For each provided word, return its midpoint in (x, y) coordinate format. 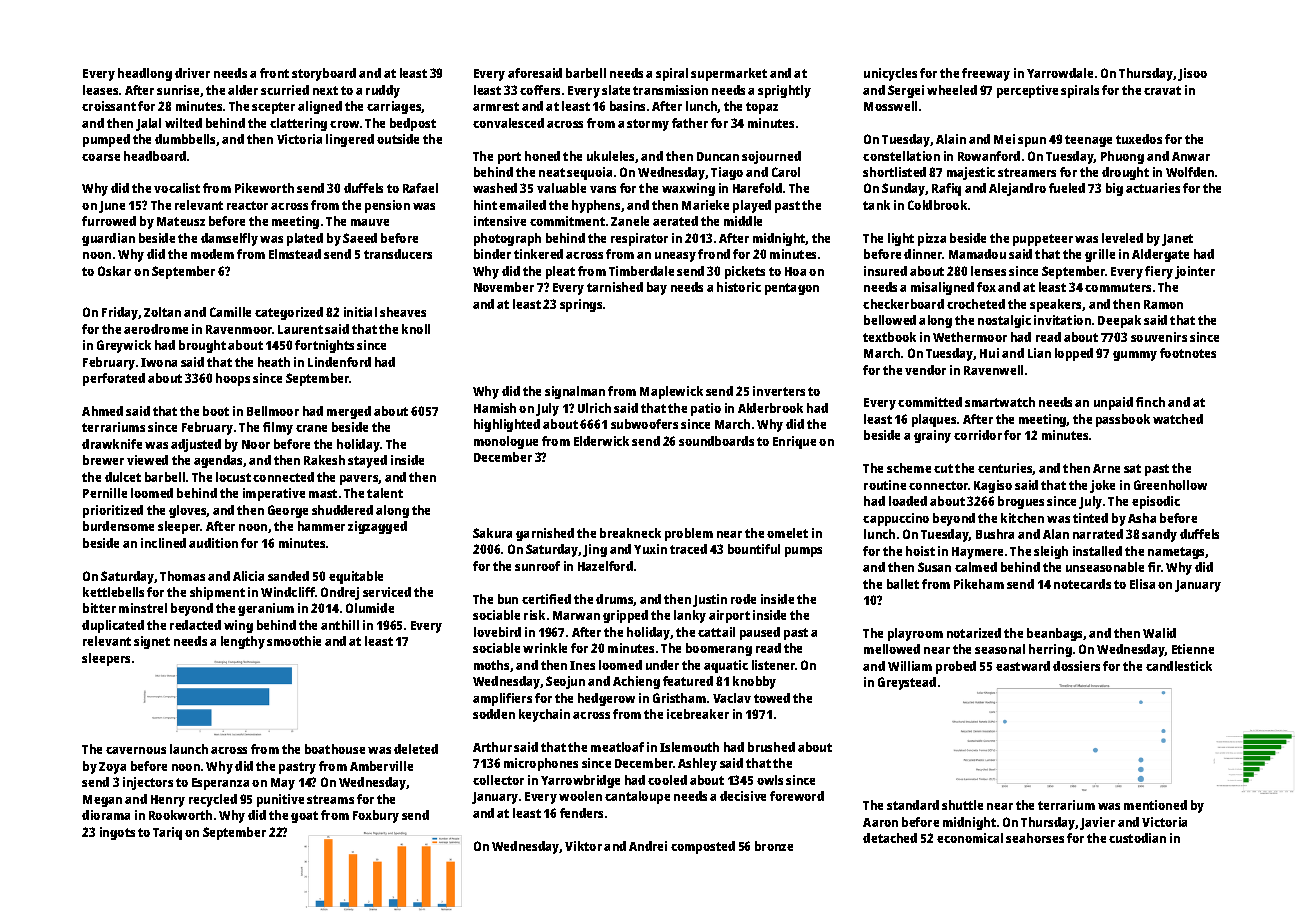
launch (189, 749)
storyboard (324, 74)
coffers (540, 90)
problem (689, 534)
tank (876, 205)
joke (1102, 486)
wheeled (952, 90)
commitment (567, 221)
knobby (754, 682)
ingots (117, 833)
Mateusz (181, 221)
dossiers (1076, 666)
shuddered (342, 510)
